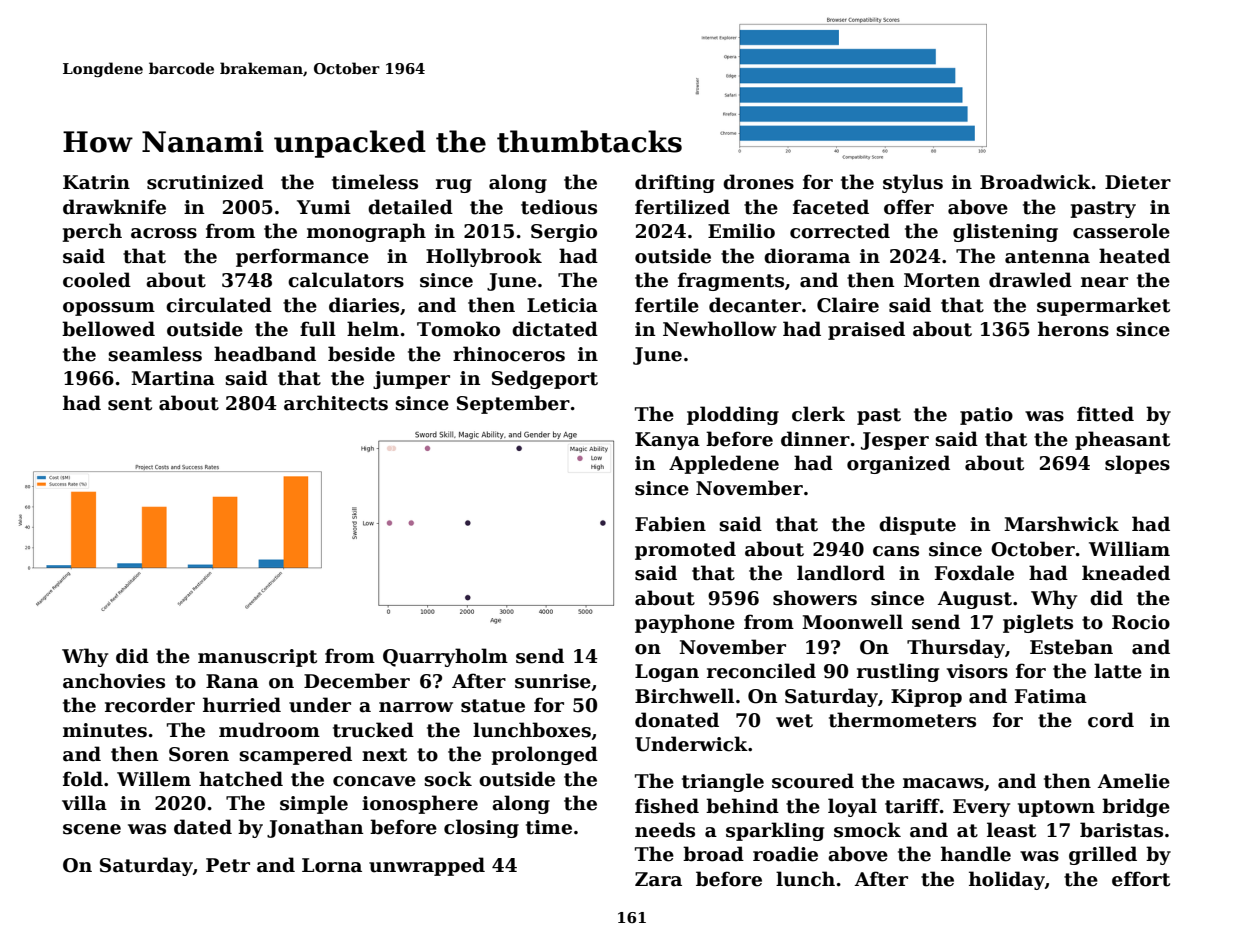 This document has width=1233, height=952. What do you see at coordinates (199, 754) in the document?
I see `Soren` at bounding box center [199, 754].
